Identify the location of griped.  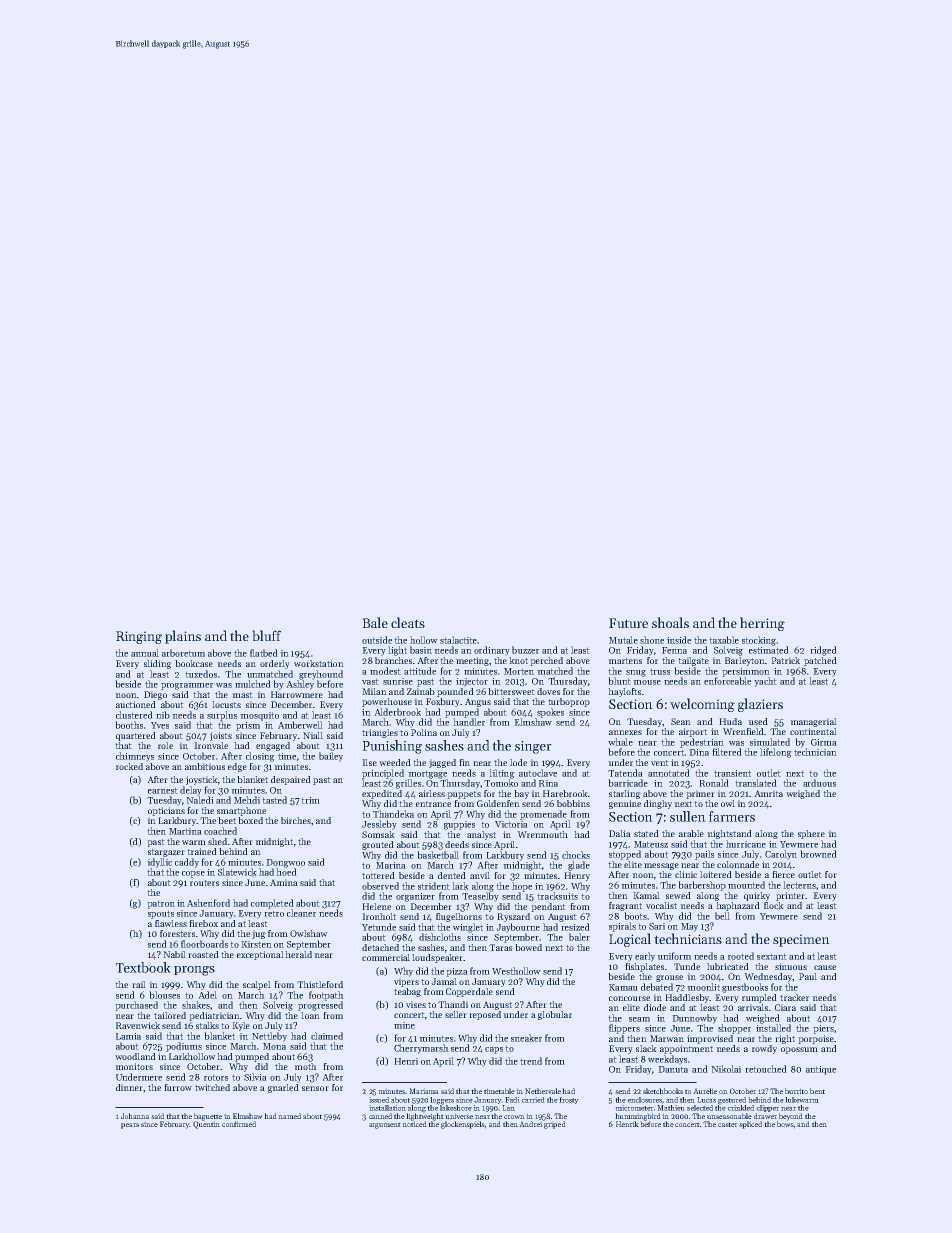
(555, 1125).
